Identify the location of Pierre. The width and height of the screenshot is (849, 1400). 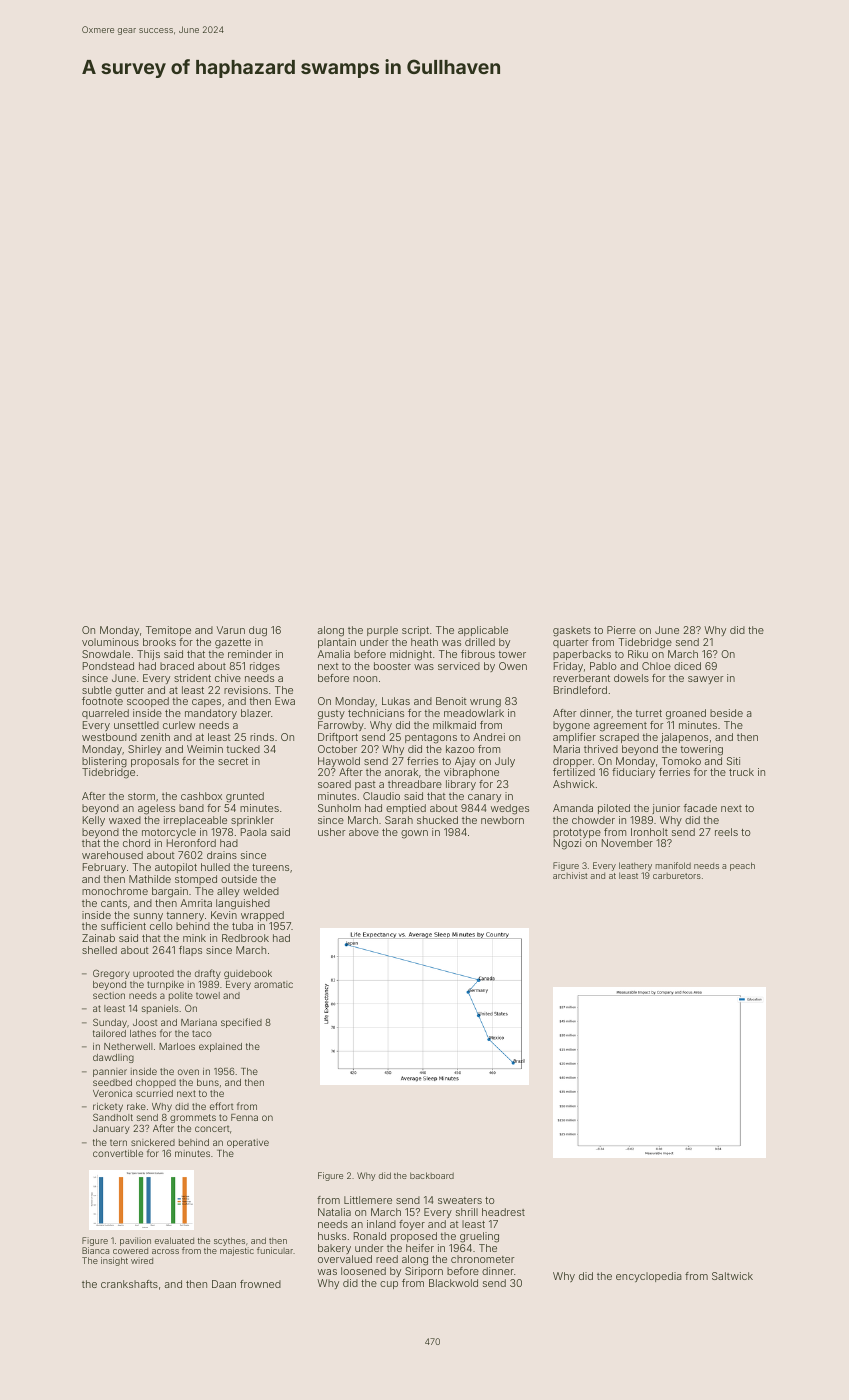
(621, 630).
